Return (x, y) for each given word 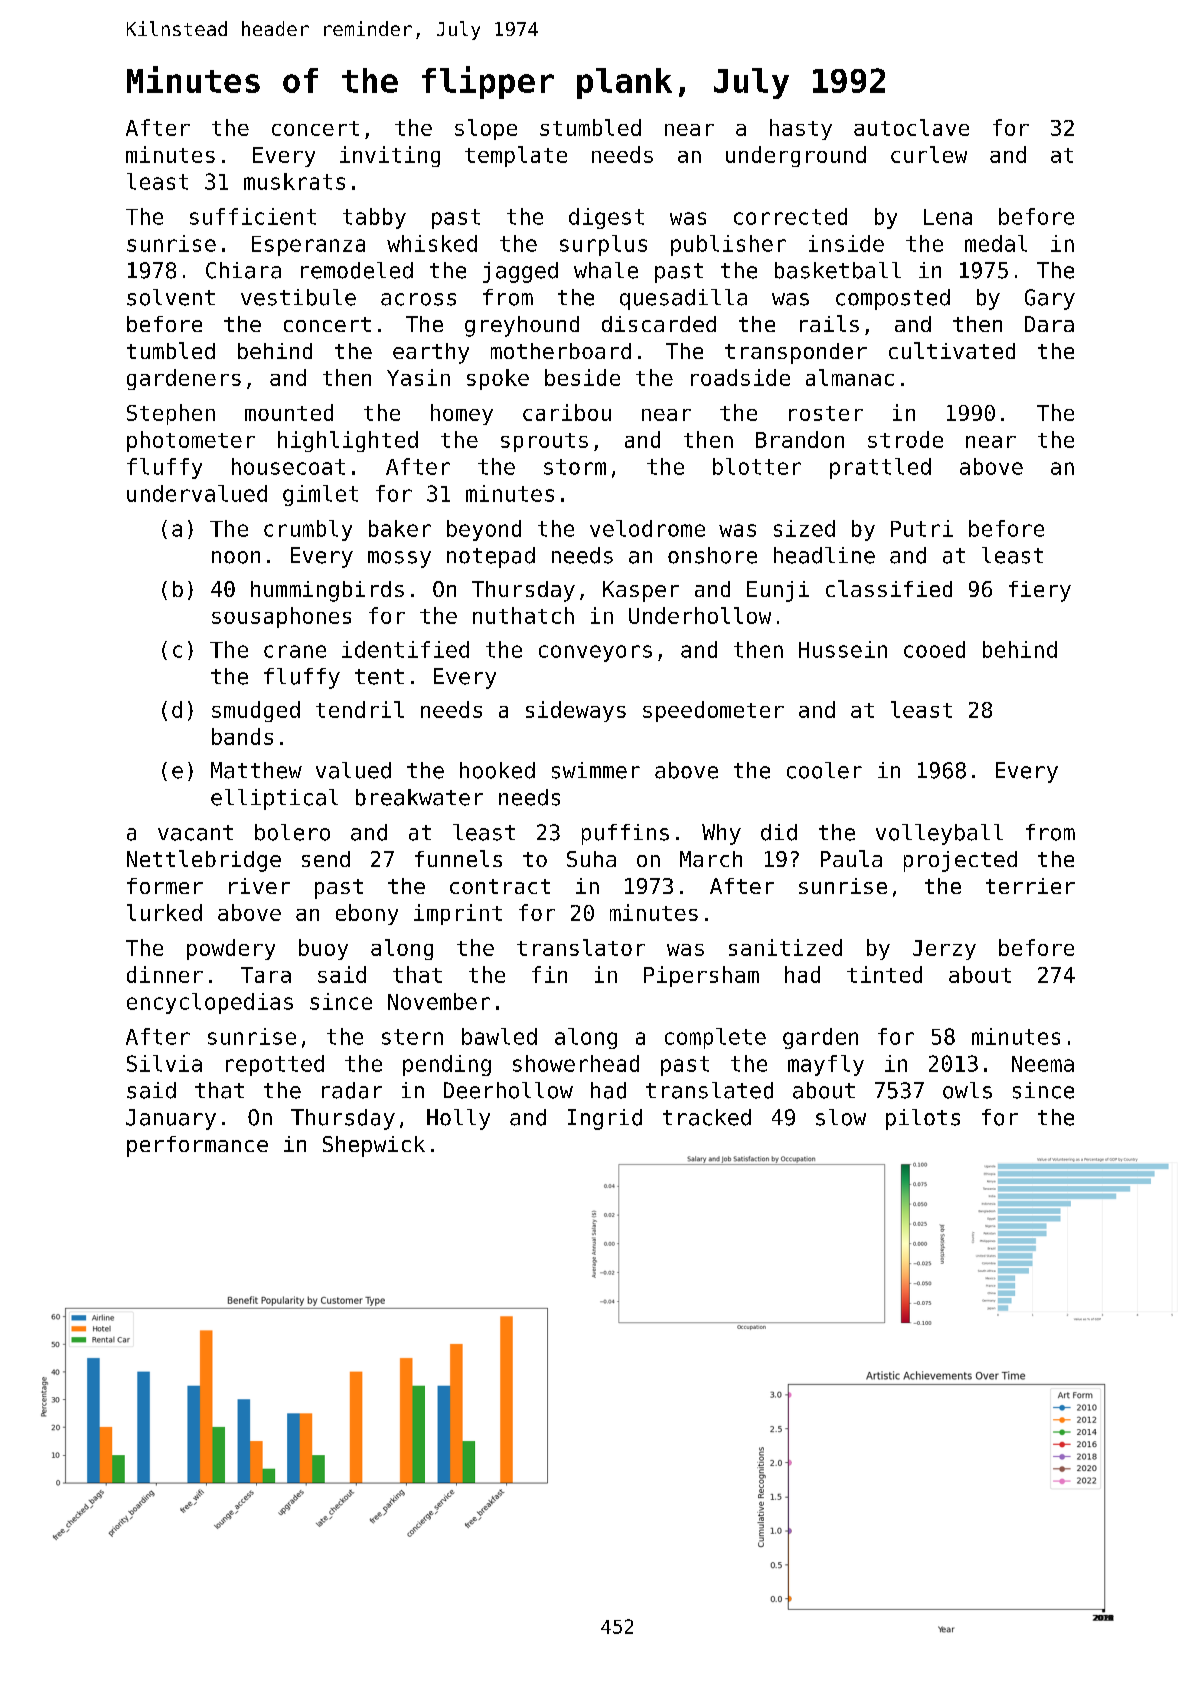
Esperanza (308, 246)
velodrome (647, 528)
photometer (191, 441)
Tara (266, 975)
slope (486, 129)
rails (829, 323)
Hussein (843, 649)
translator (581, 947)
